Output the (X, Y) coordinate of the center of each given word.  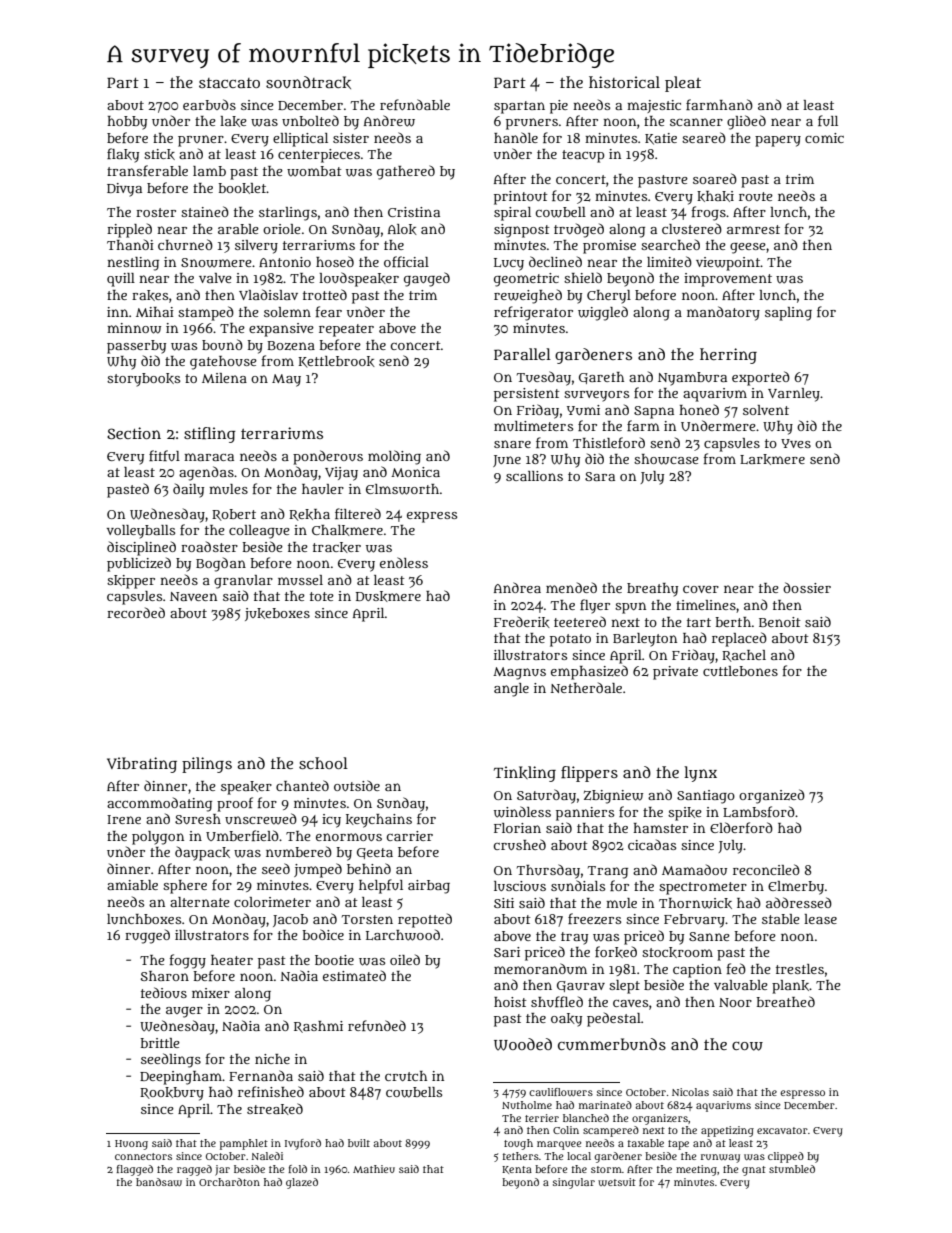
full (828, 120)
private (675, 673)
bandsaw (159, 1182)
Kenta (517, 1170)
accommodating (159, 804)
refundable (415, 104)
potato (570, 640)
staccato (229, 83)
